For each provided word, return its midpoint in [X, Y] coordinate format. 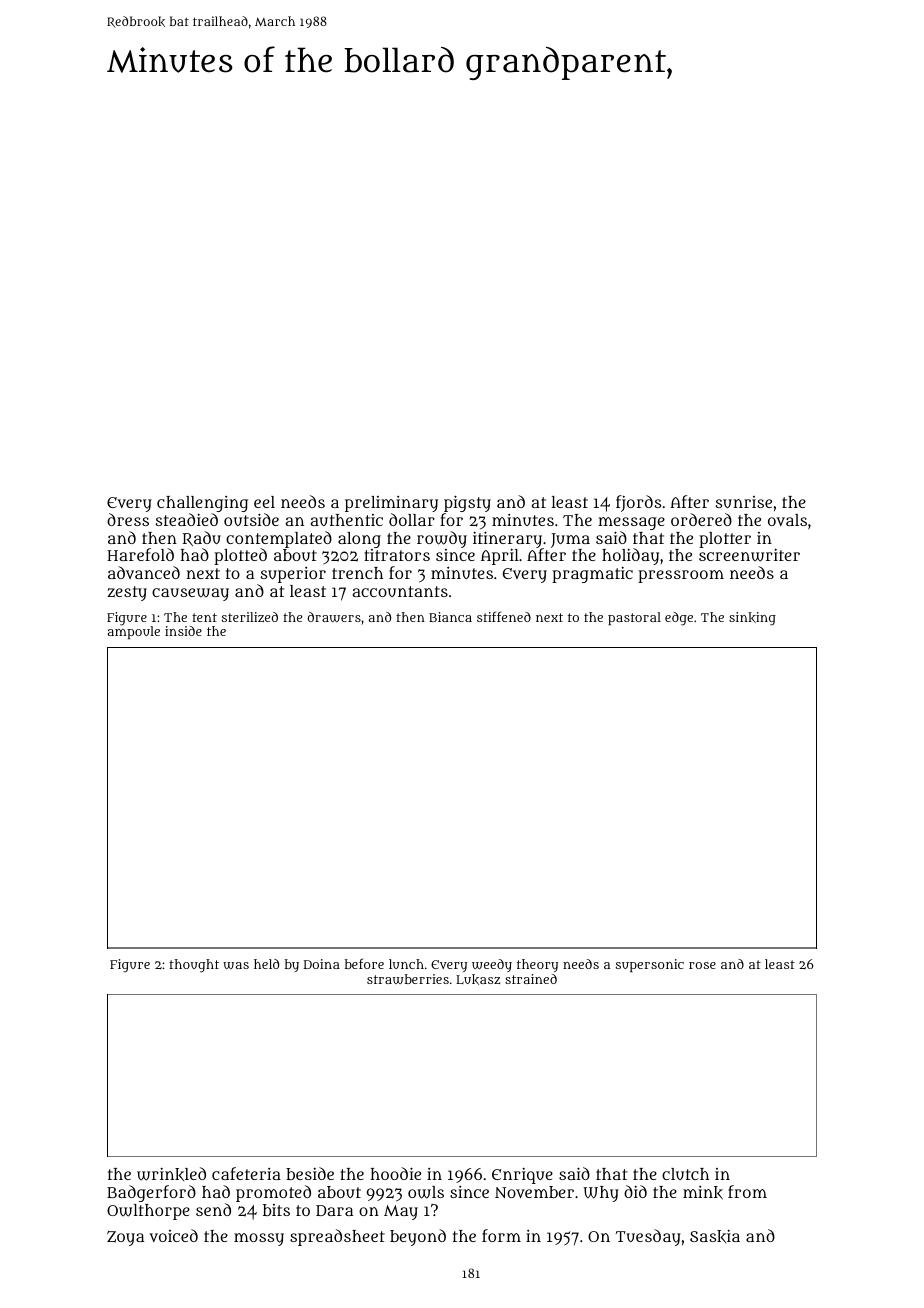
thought [194, 966]
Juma [570, 540]
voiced [173, 1235]
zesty [127, 593]
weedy [492, 965]
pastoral [634, 618]
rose [702, 965]
